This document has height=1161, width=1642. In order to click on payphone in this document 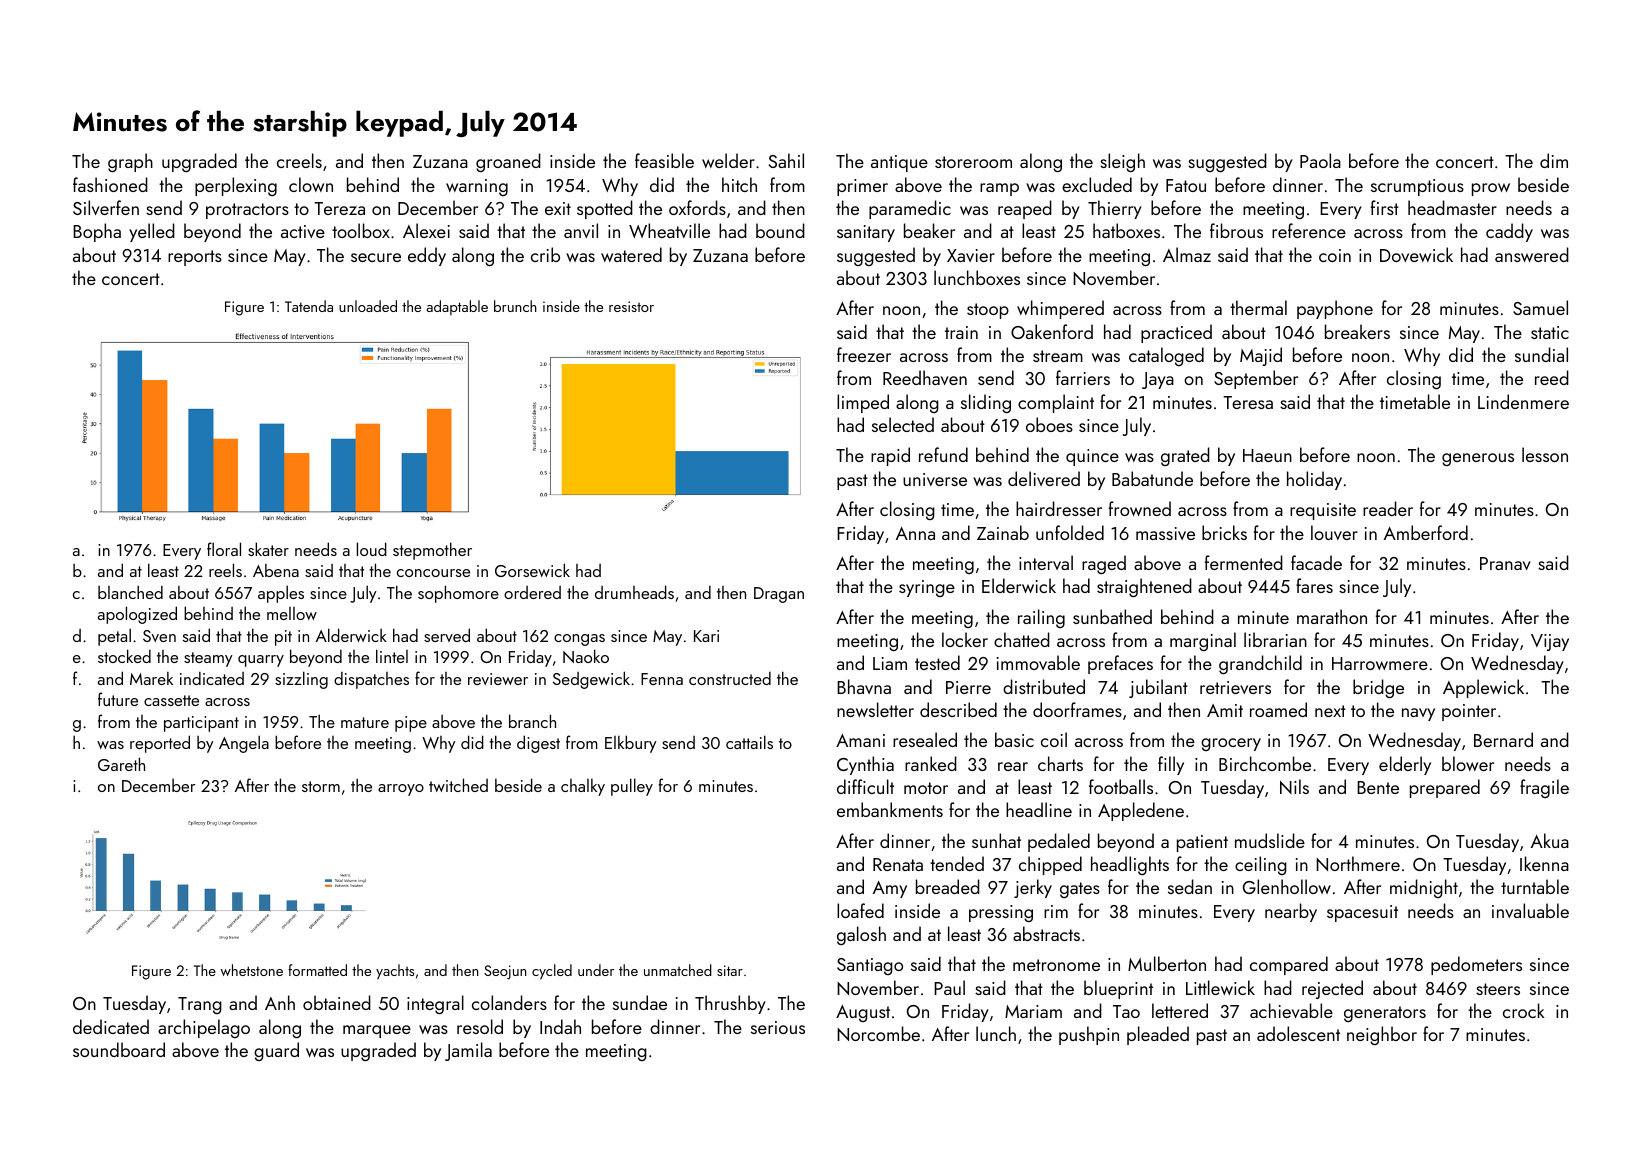, I will do `click(1335, 309)`.
